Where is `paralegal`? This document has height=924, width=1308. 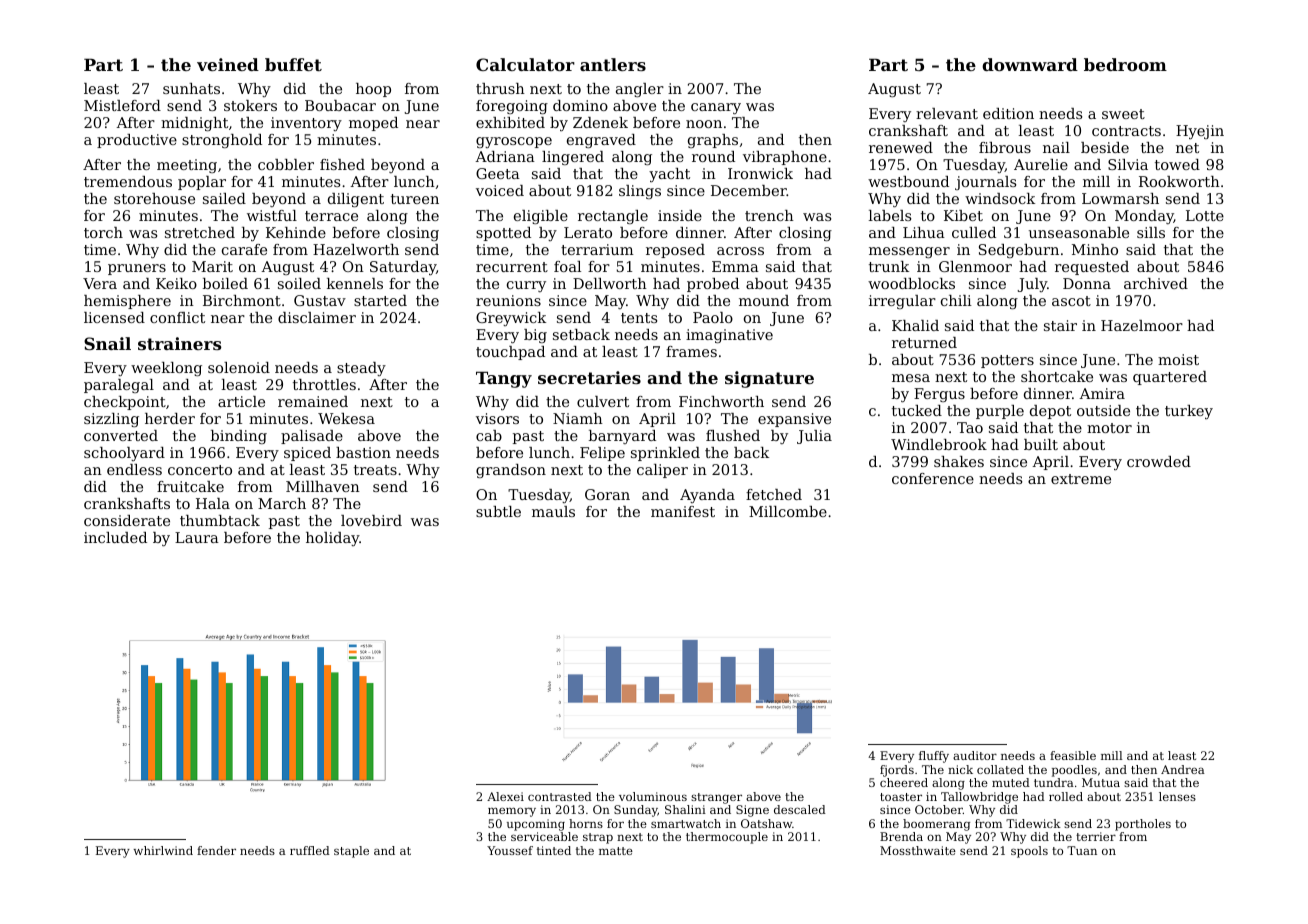 paralegal is located at coordinates (119, 386).
